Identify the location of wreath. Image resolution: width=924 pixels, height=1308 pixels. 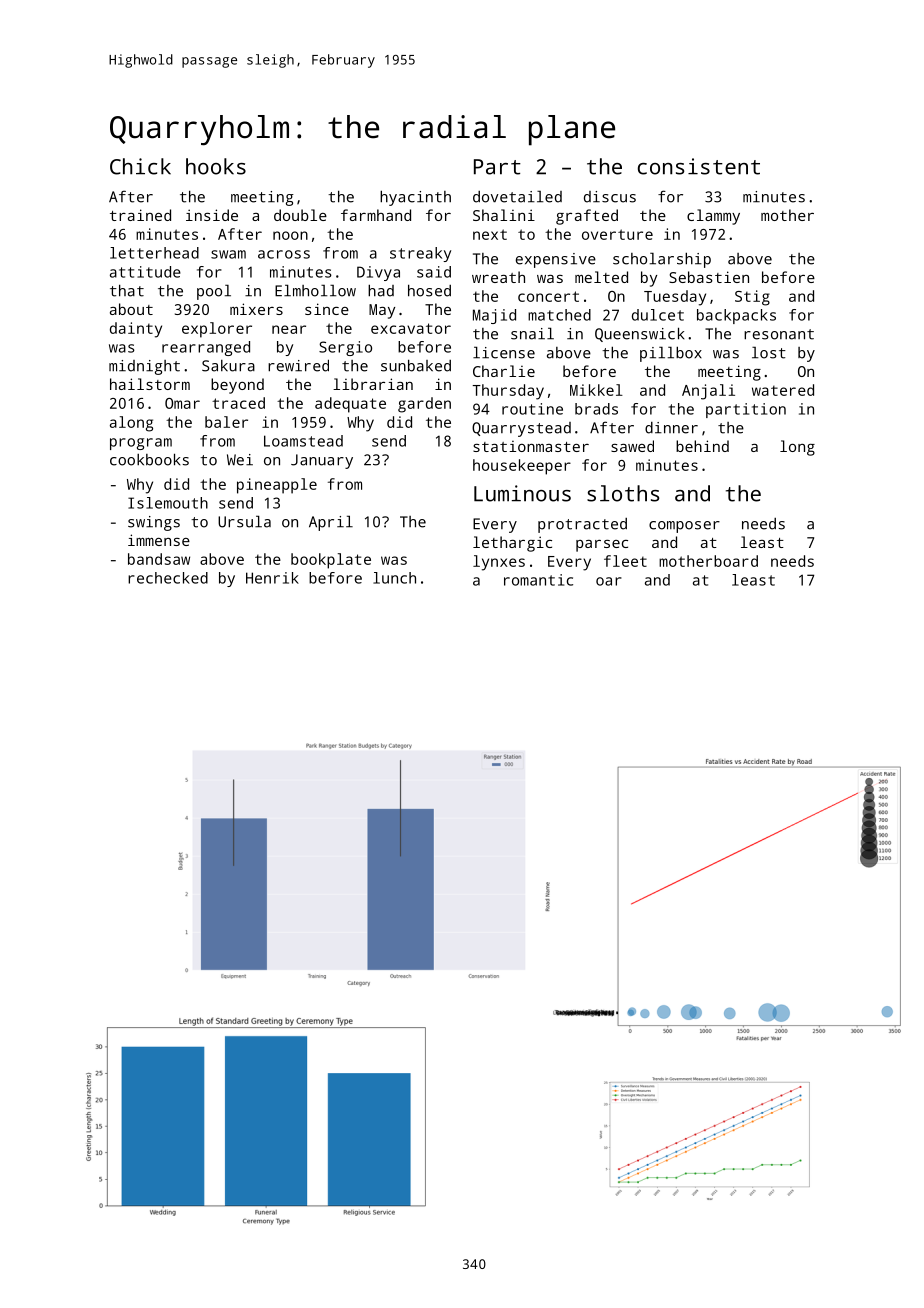
(498, 277).
